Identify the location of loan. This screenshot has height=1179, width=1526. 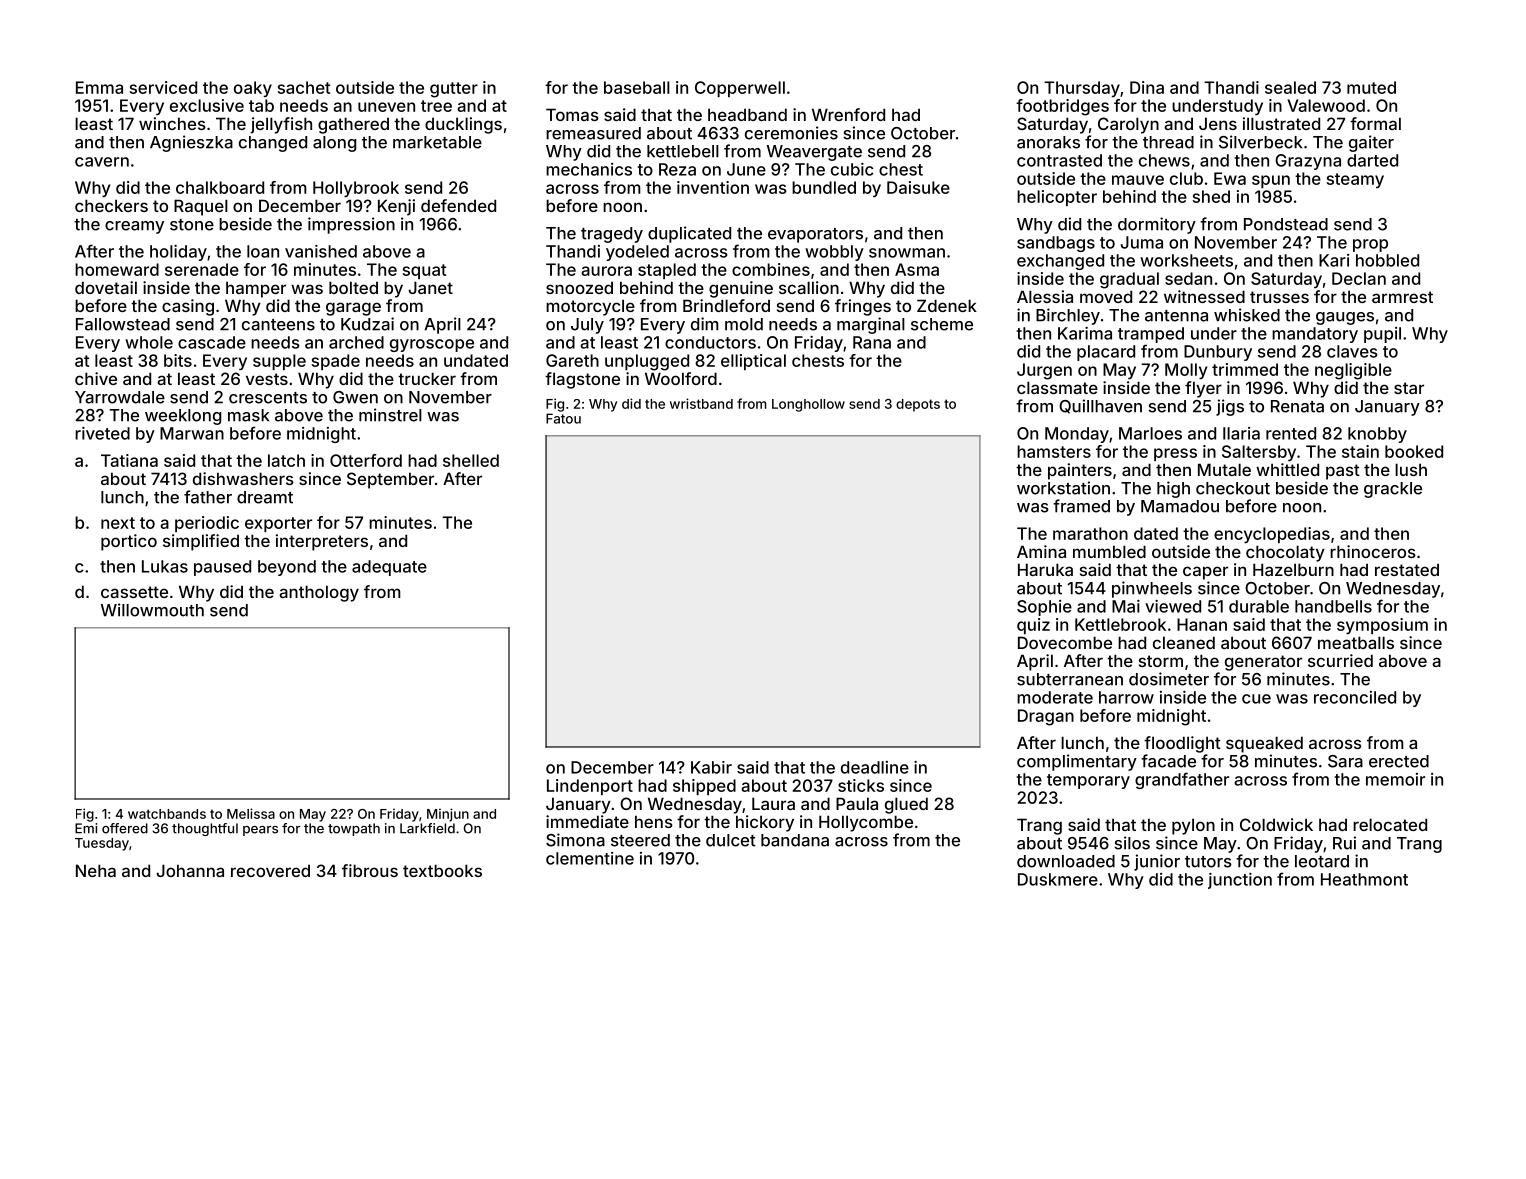
(263, 251).
